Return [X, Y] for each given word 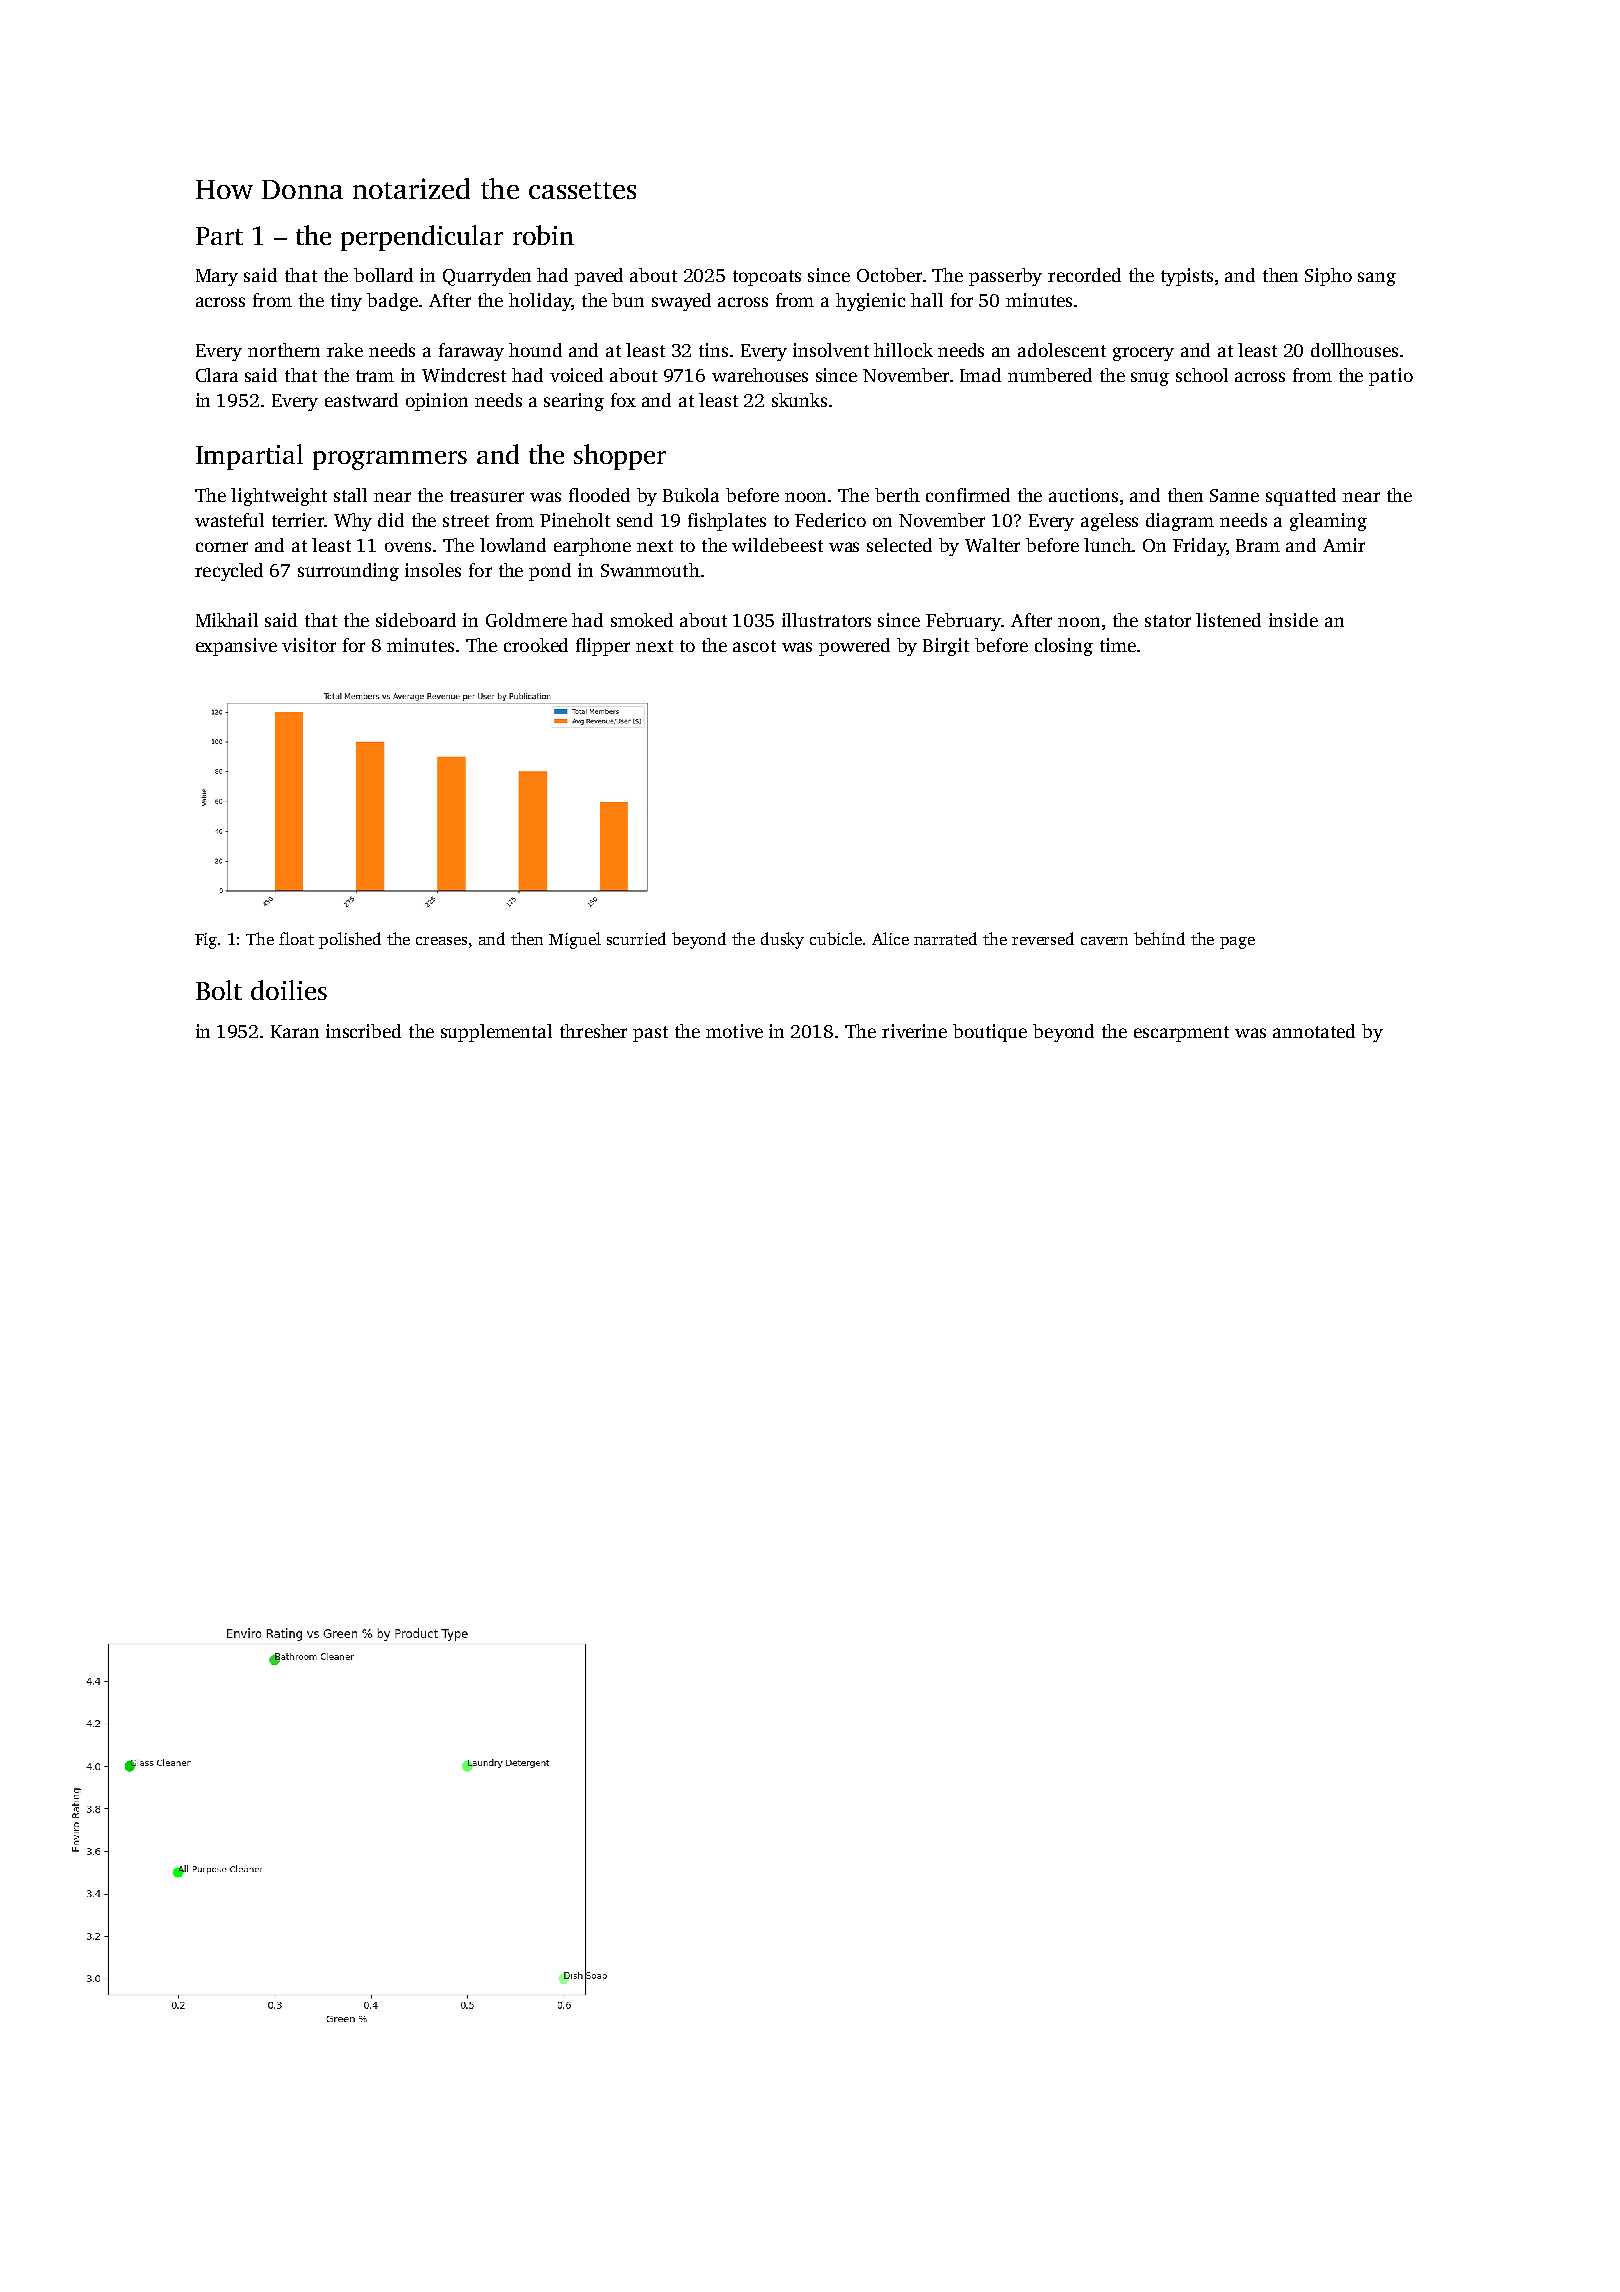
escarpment [1181, 1034]
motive [734, 1031]
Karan [295, 1031]
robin [543, 235]
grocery [1143, 354]
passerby [1005, 277]
